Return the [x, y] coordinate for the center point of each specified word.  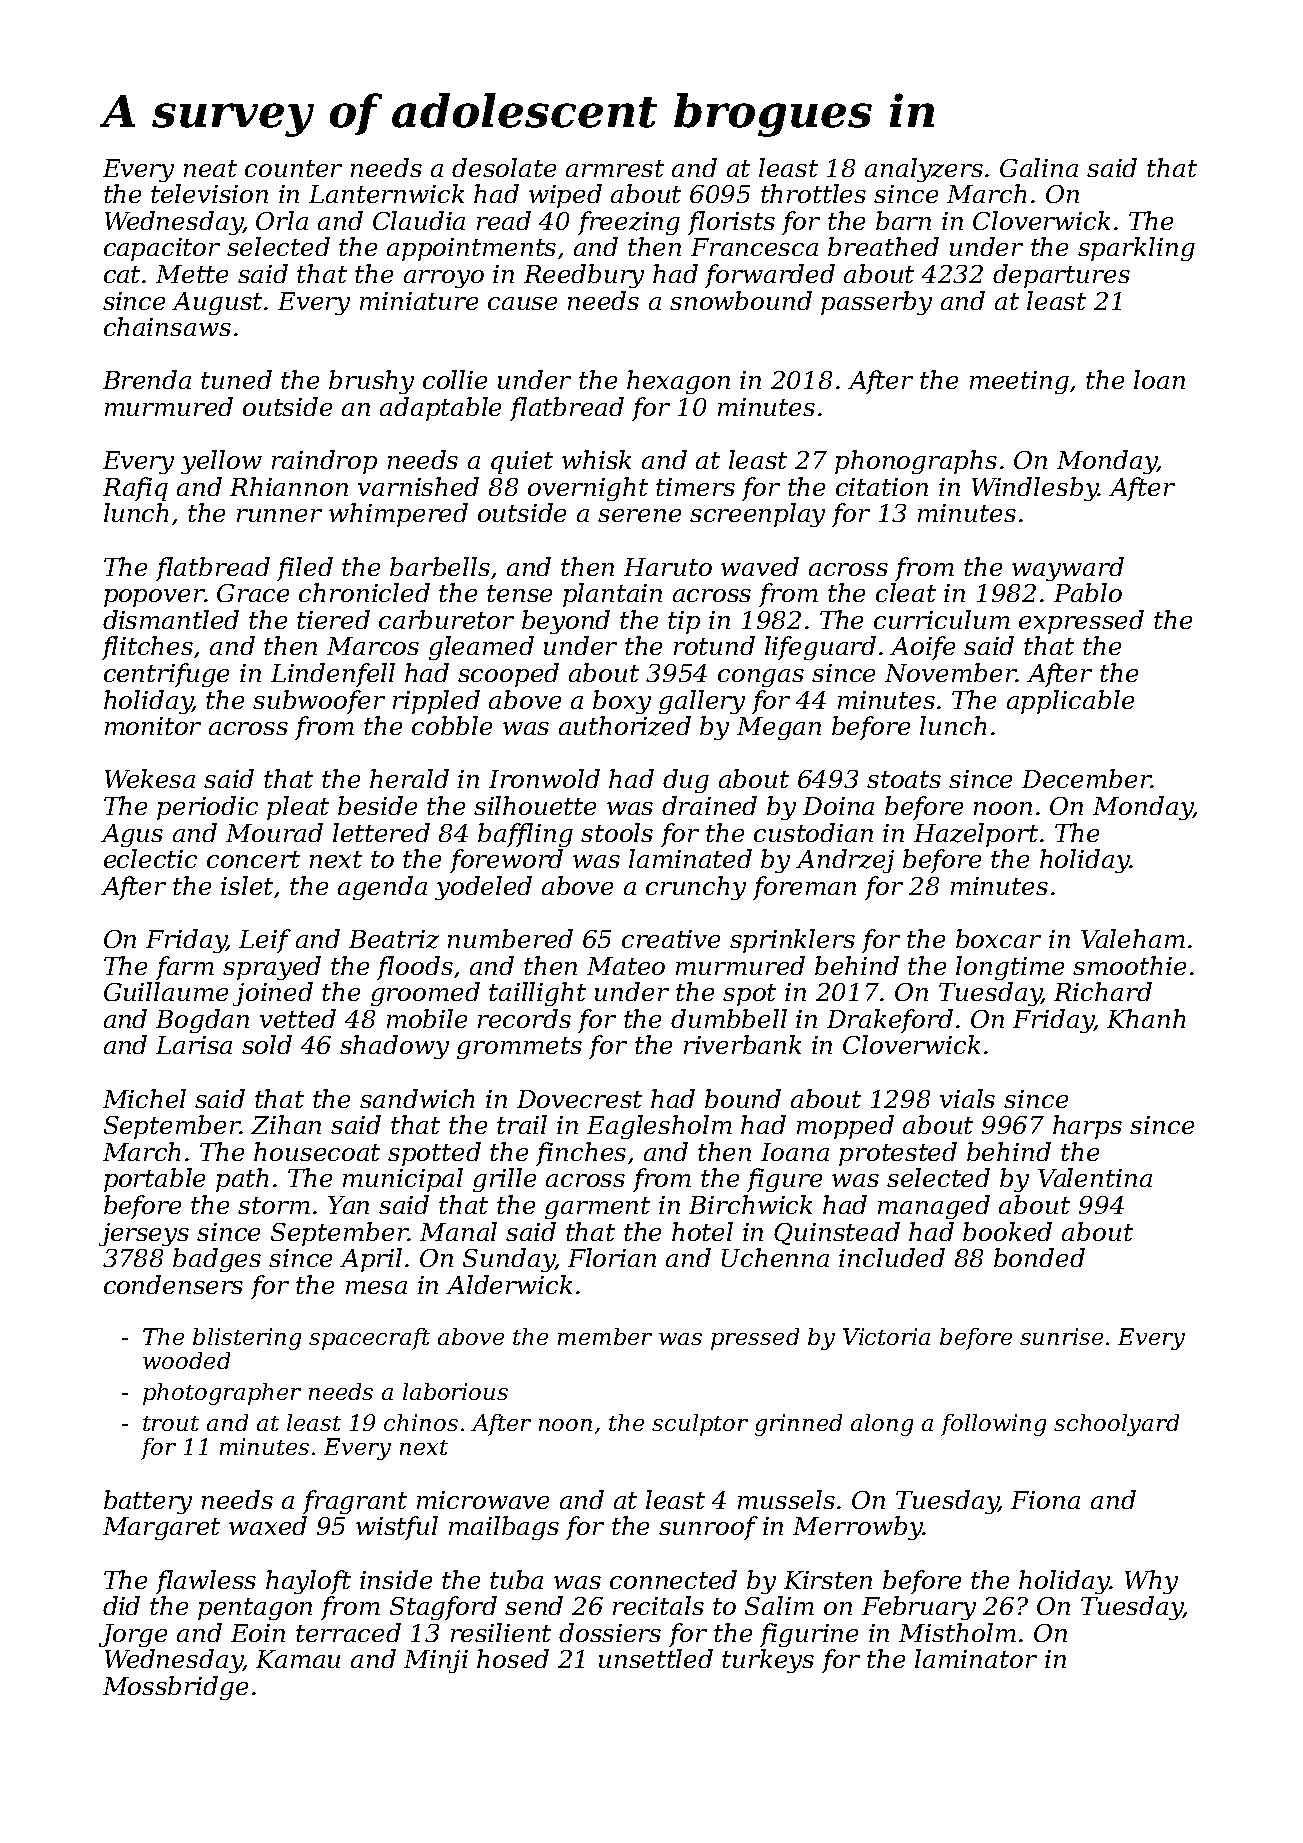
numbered [510, 938]
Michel [144, 1098]
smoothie [1129, 965]
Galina [1039, 167]
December [1086, 778]
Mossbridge [175, 1688]
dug [686, 781]
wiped [565, 196]
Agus [132, 835]
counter [293, 168]
